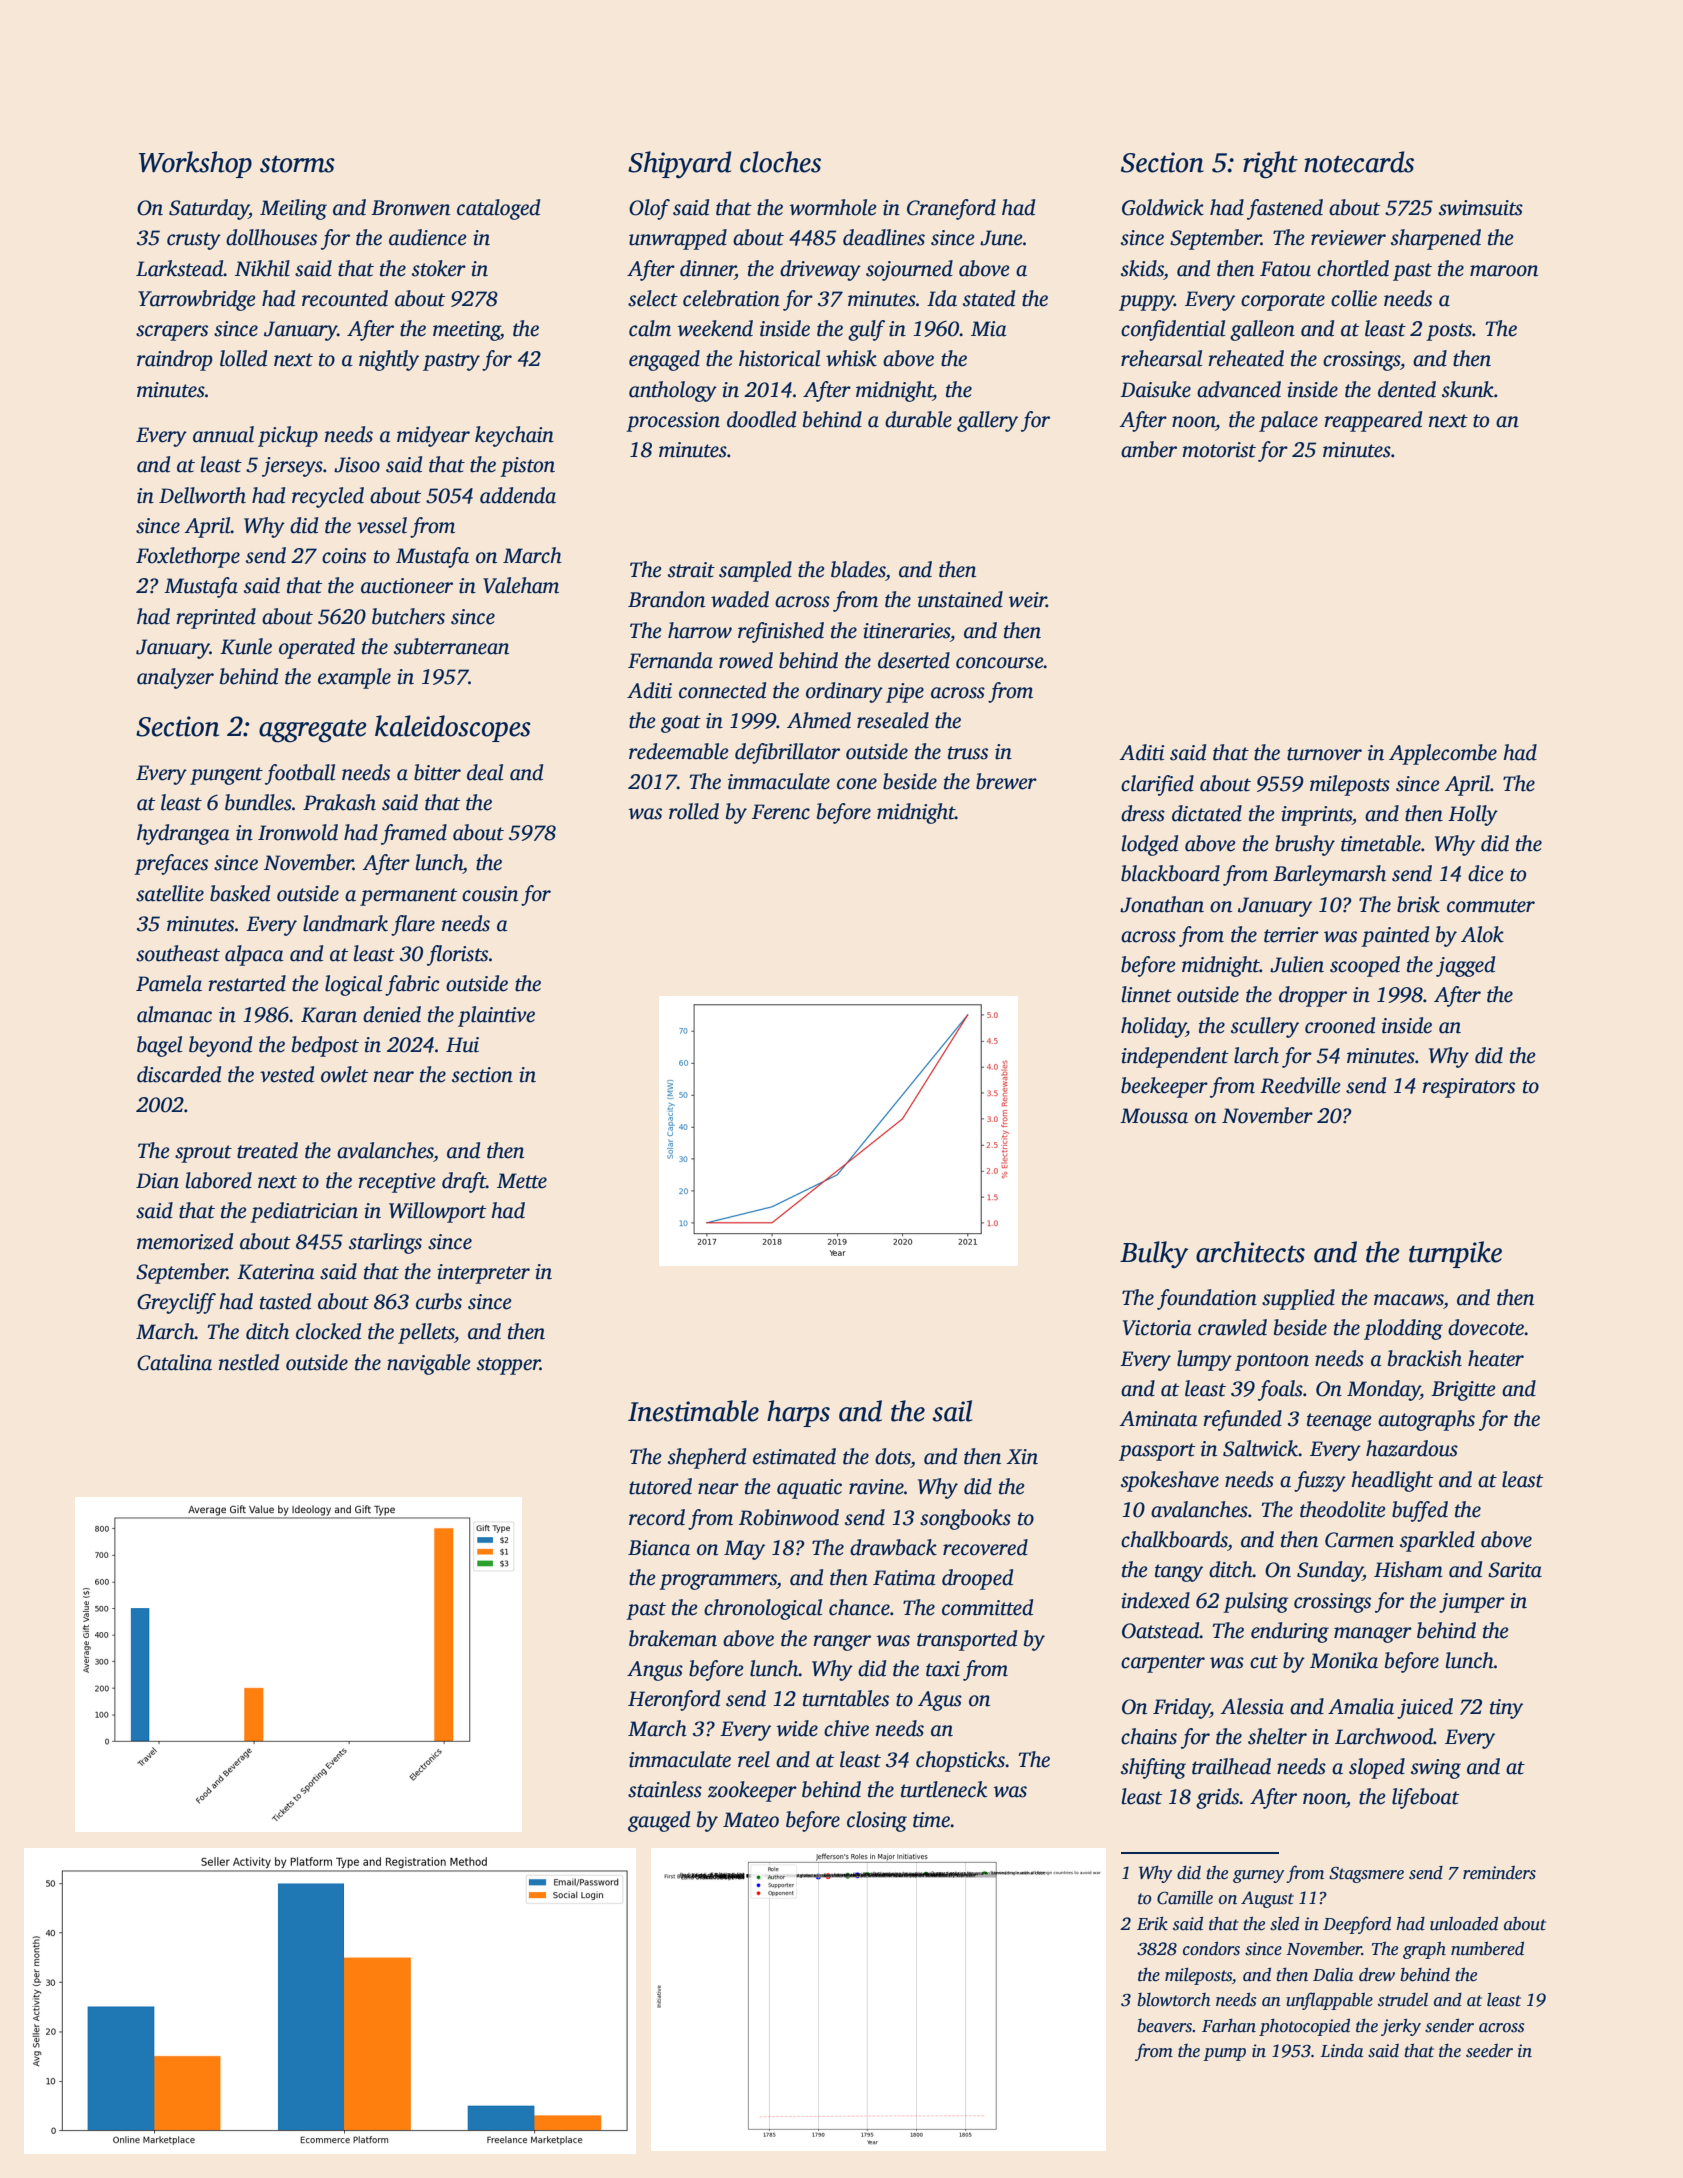 The width and height of the document is (1683, 2178). I want to click on notecards, so click(1359, 162).
